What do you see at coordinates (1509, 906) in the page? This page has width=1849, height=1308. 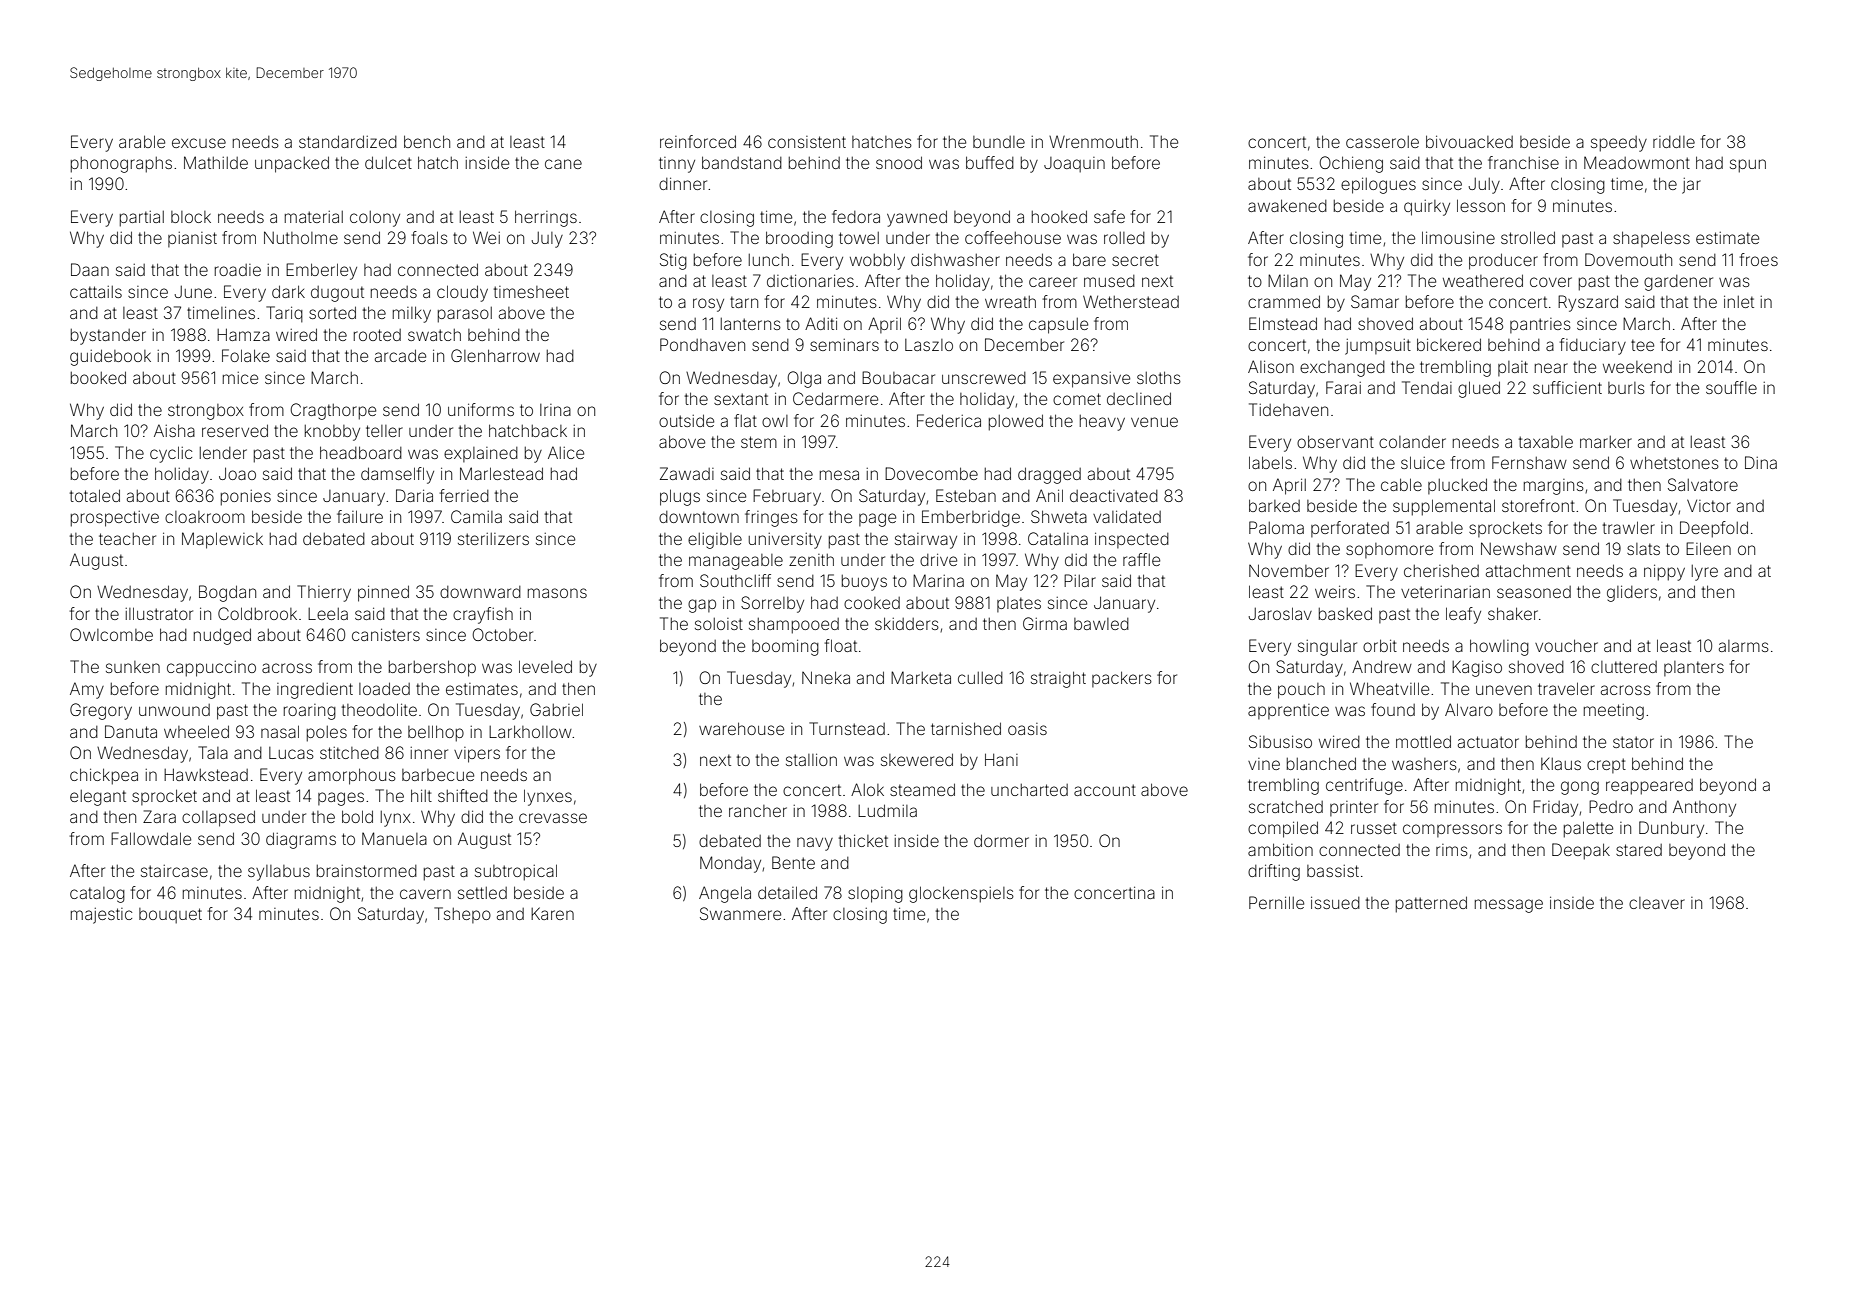 I see `message` at bounding box center [1509, 906].
